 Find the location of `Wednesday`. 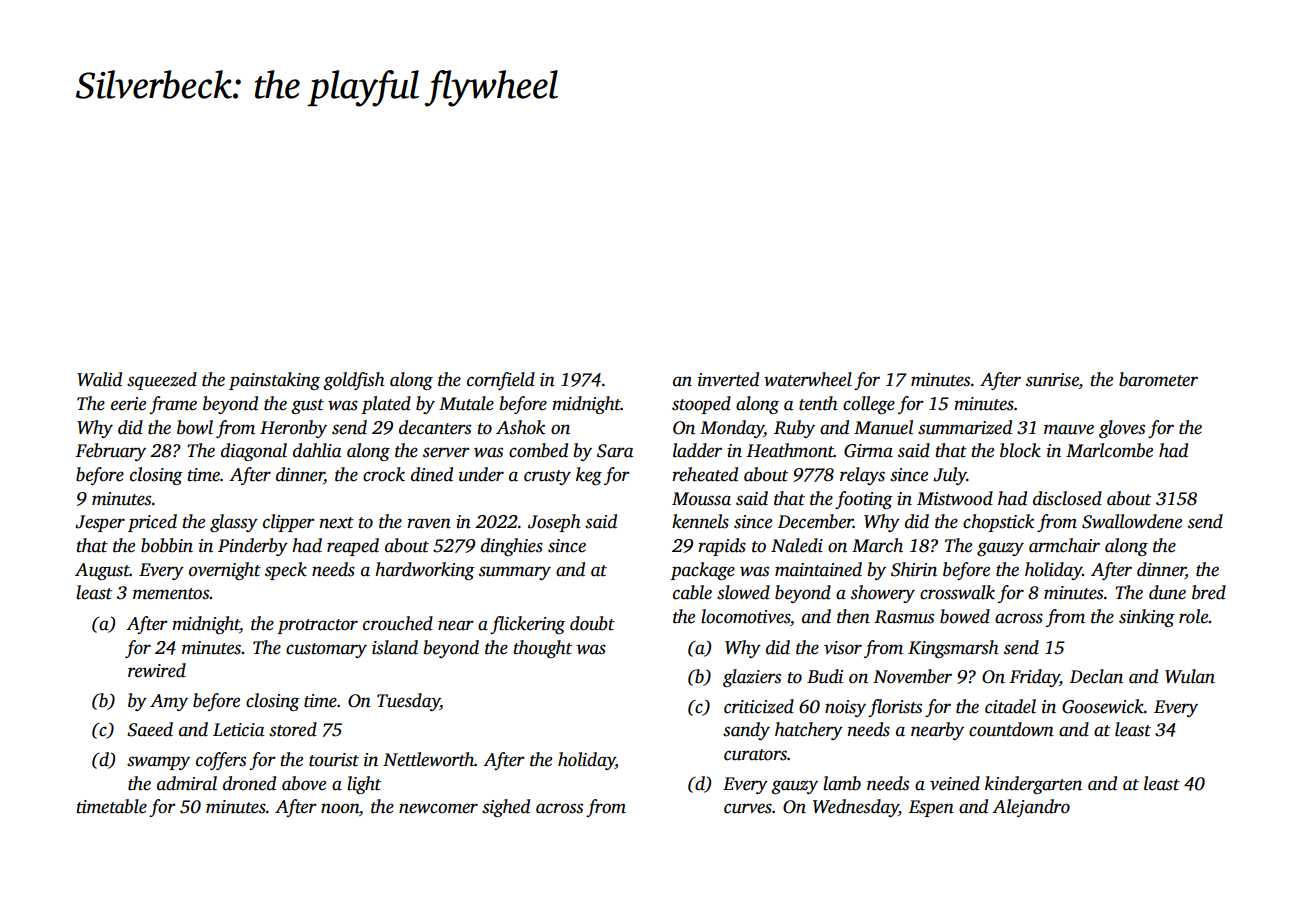

Wednesday is located at coordinates (856, 808).
